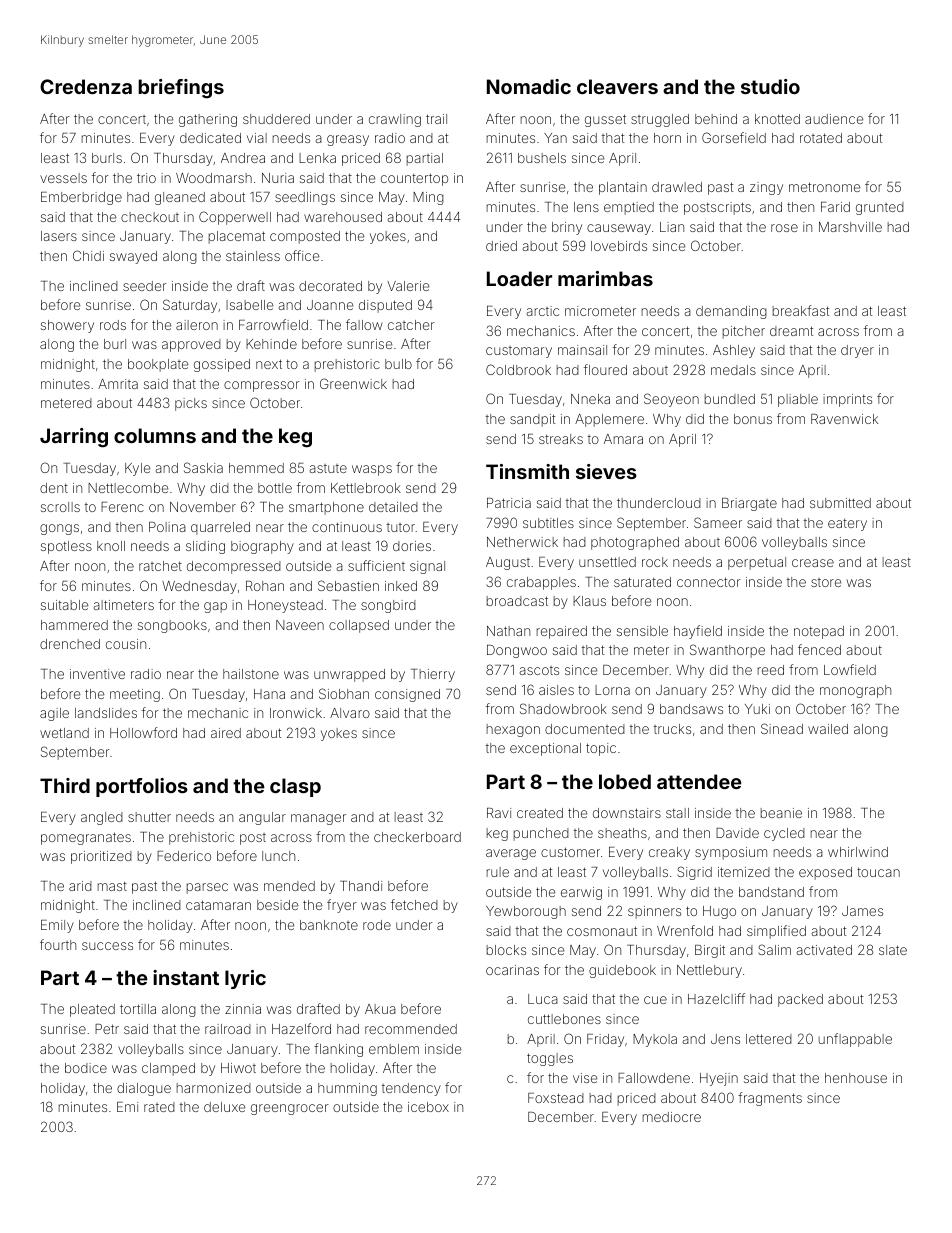 The width and height of the image is (952, 1233). Describe the element at coordinates (86, 1068) in the image. I see `bodice` at that location.
